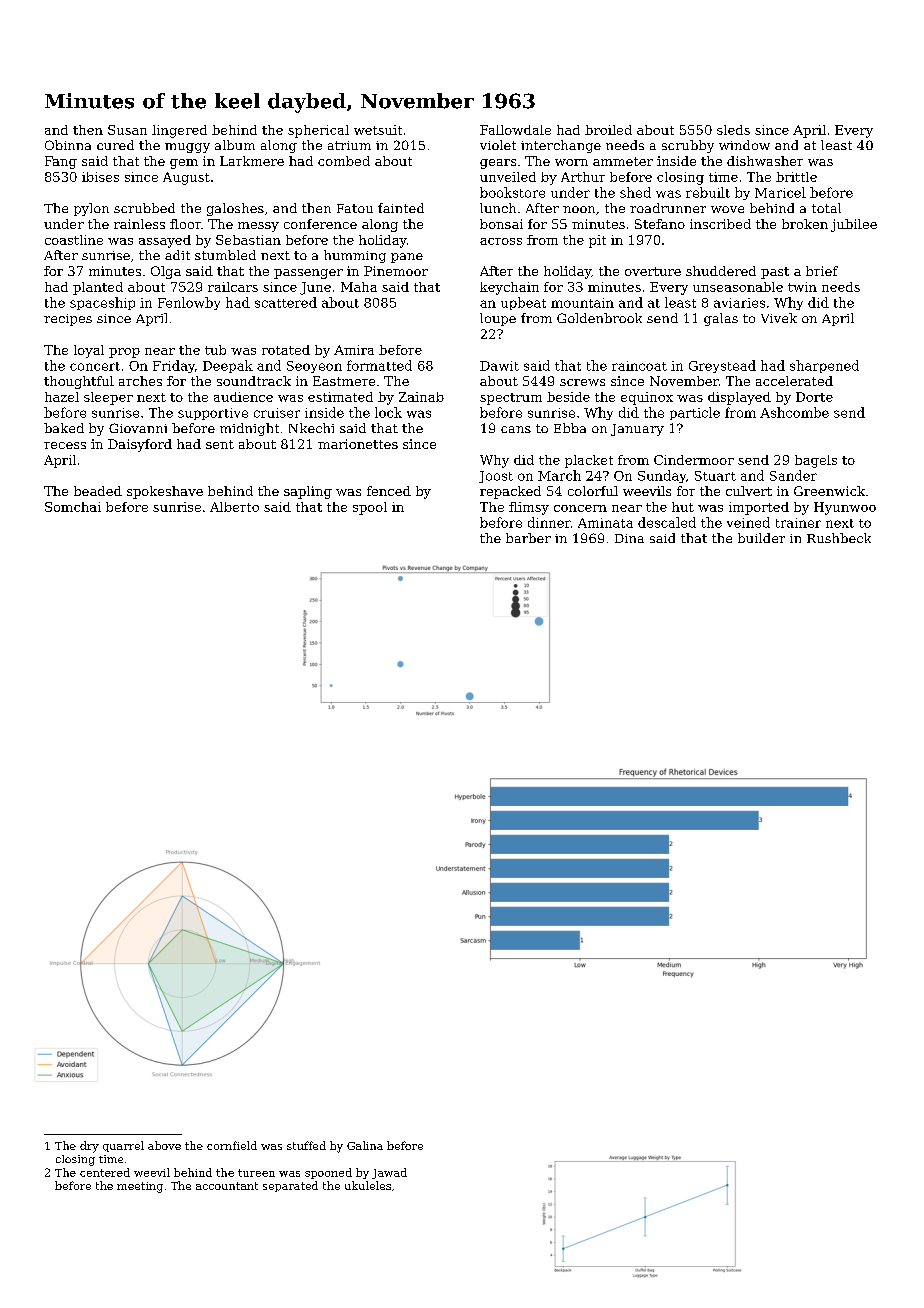 The width and height of the page is (924, 1308). What do you see at coordinates (234, 507) in the page?
I see `Alberto` at bounding box center [234, 507].
